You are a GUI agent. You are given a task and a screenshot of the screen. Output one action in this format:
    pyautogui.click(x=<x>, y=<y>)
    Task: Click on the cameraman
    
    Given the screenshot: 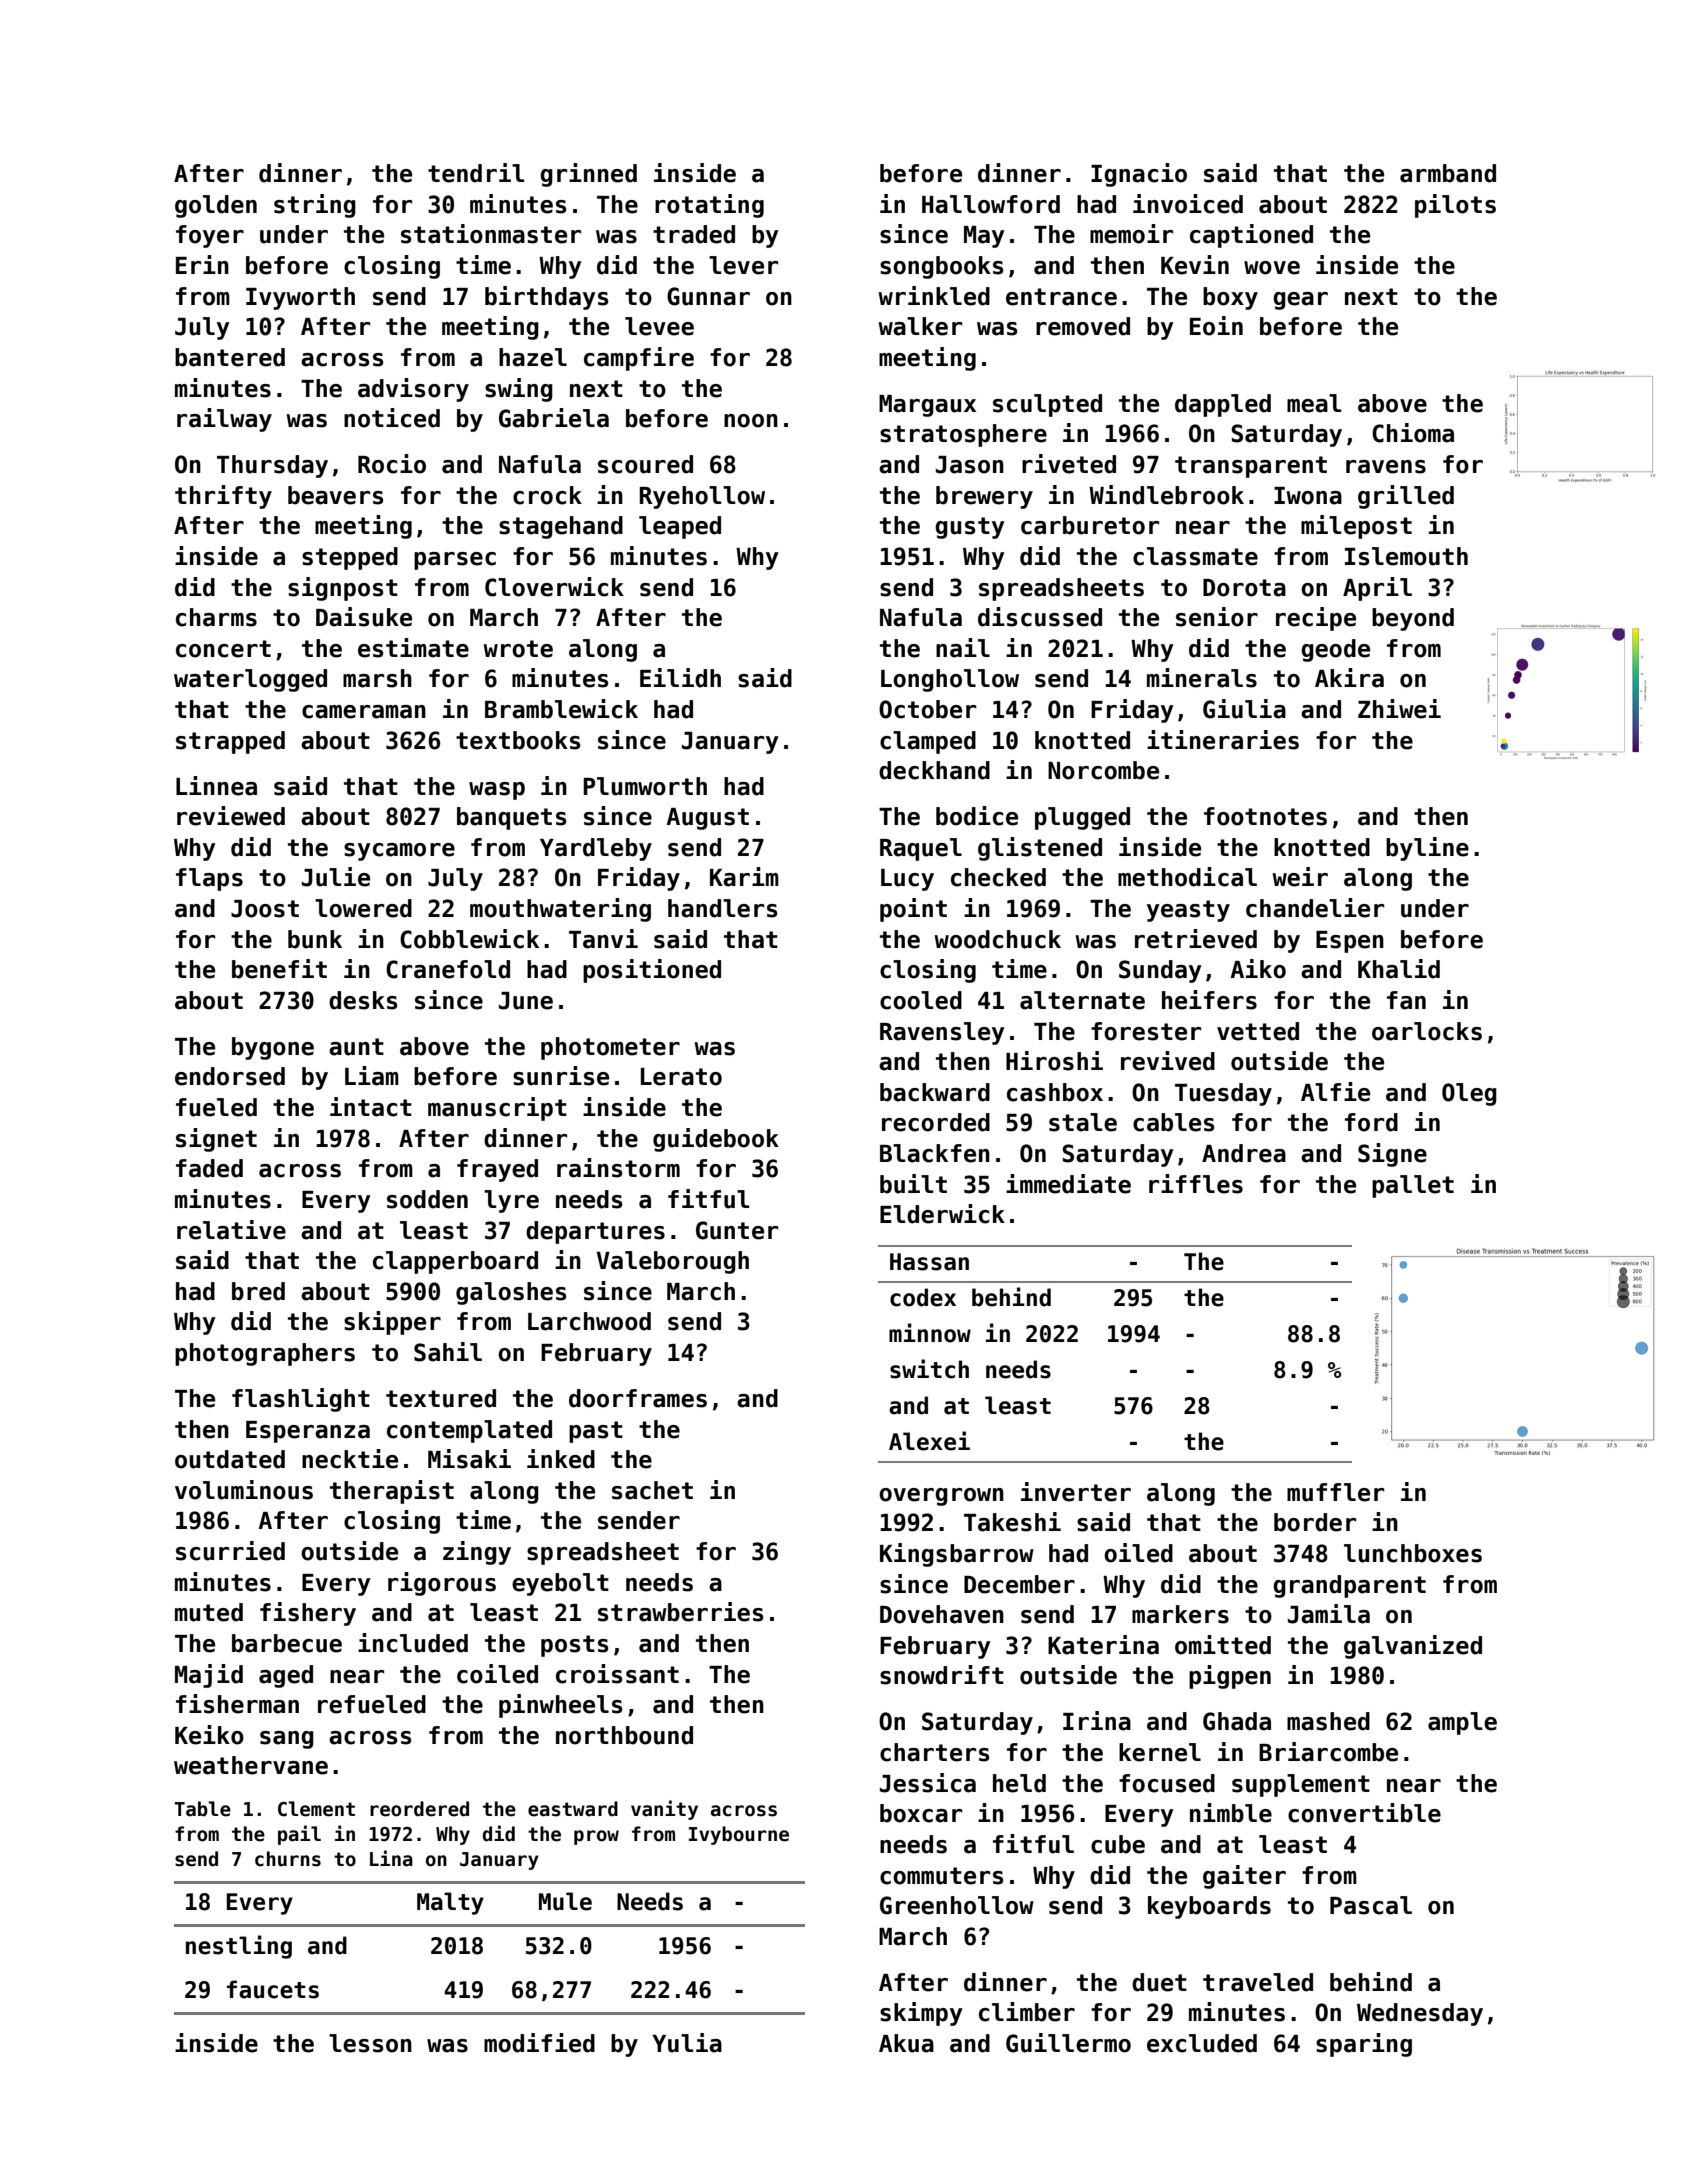 What is the action you would take?
    pyautogui.click(x=364, y=712)
